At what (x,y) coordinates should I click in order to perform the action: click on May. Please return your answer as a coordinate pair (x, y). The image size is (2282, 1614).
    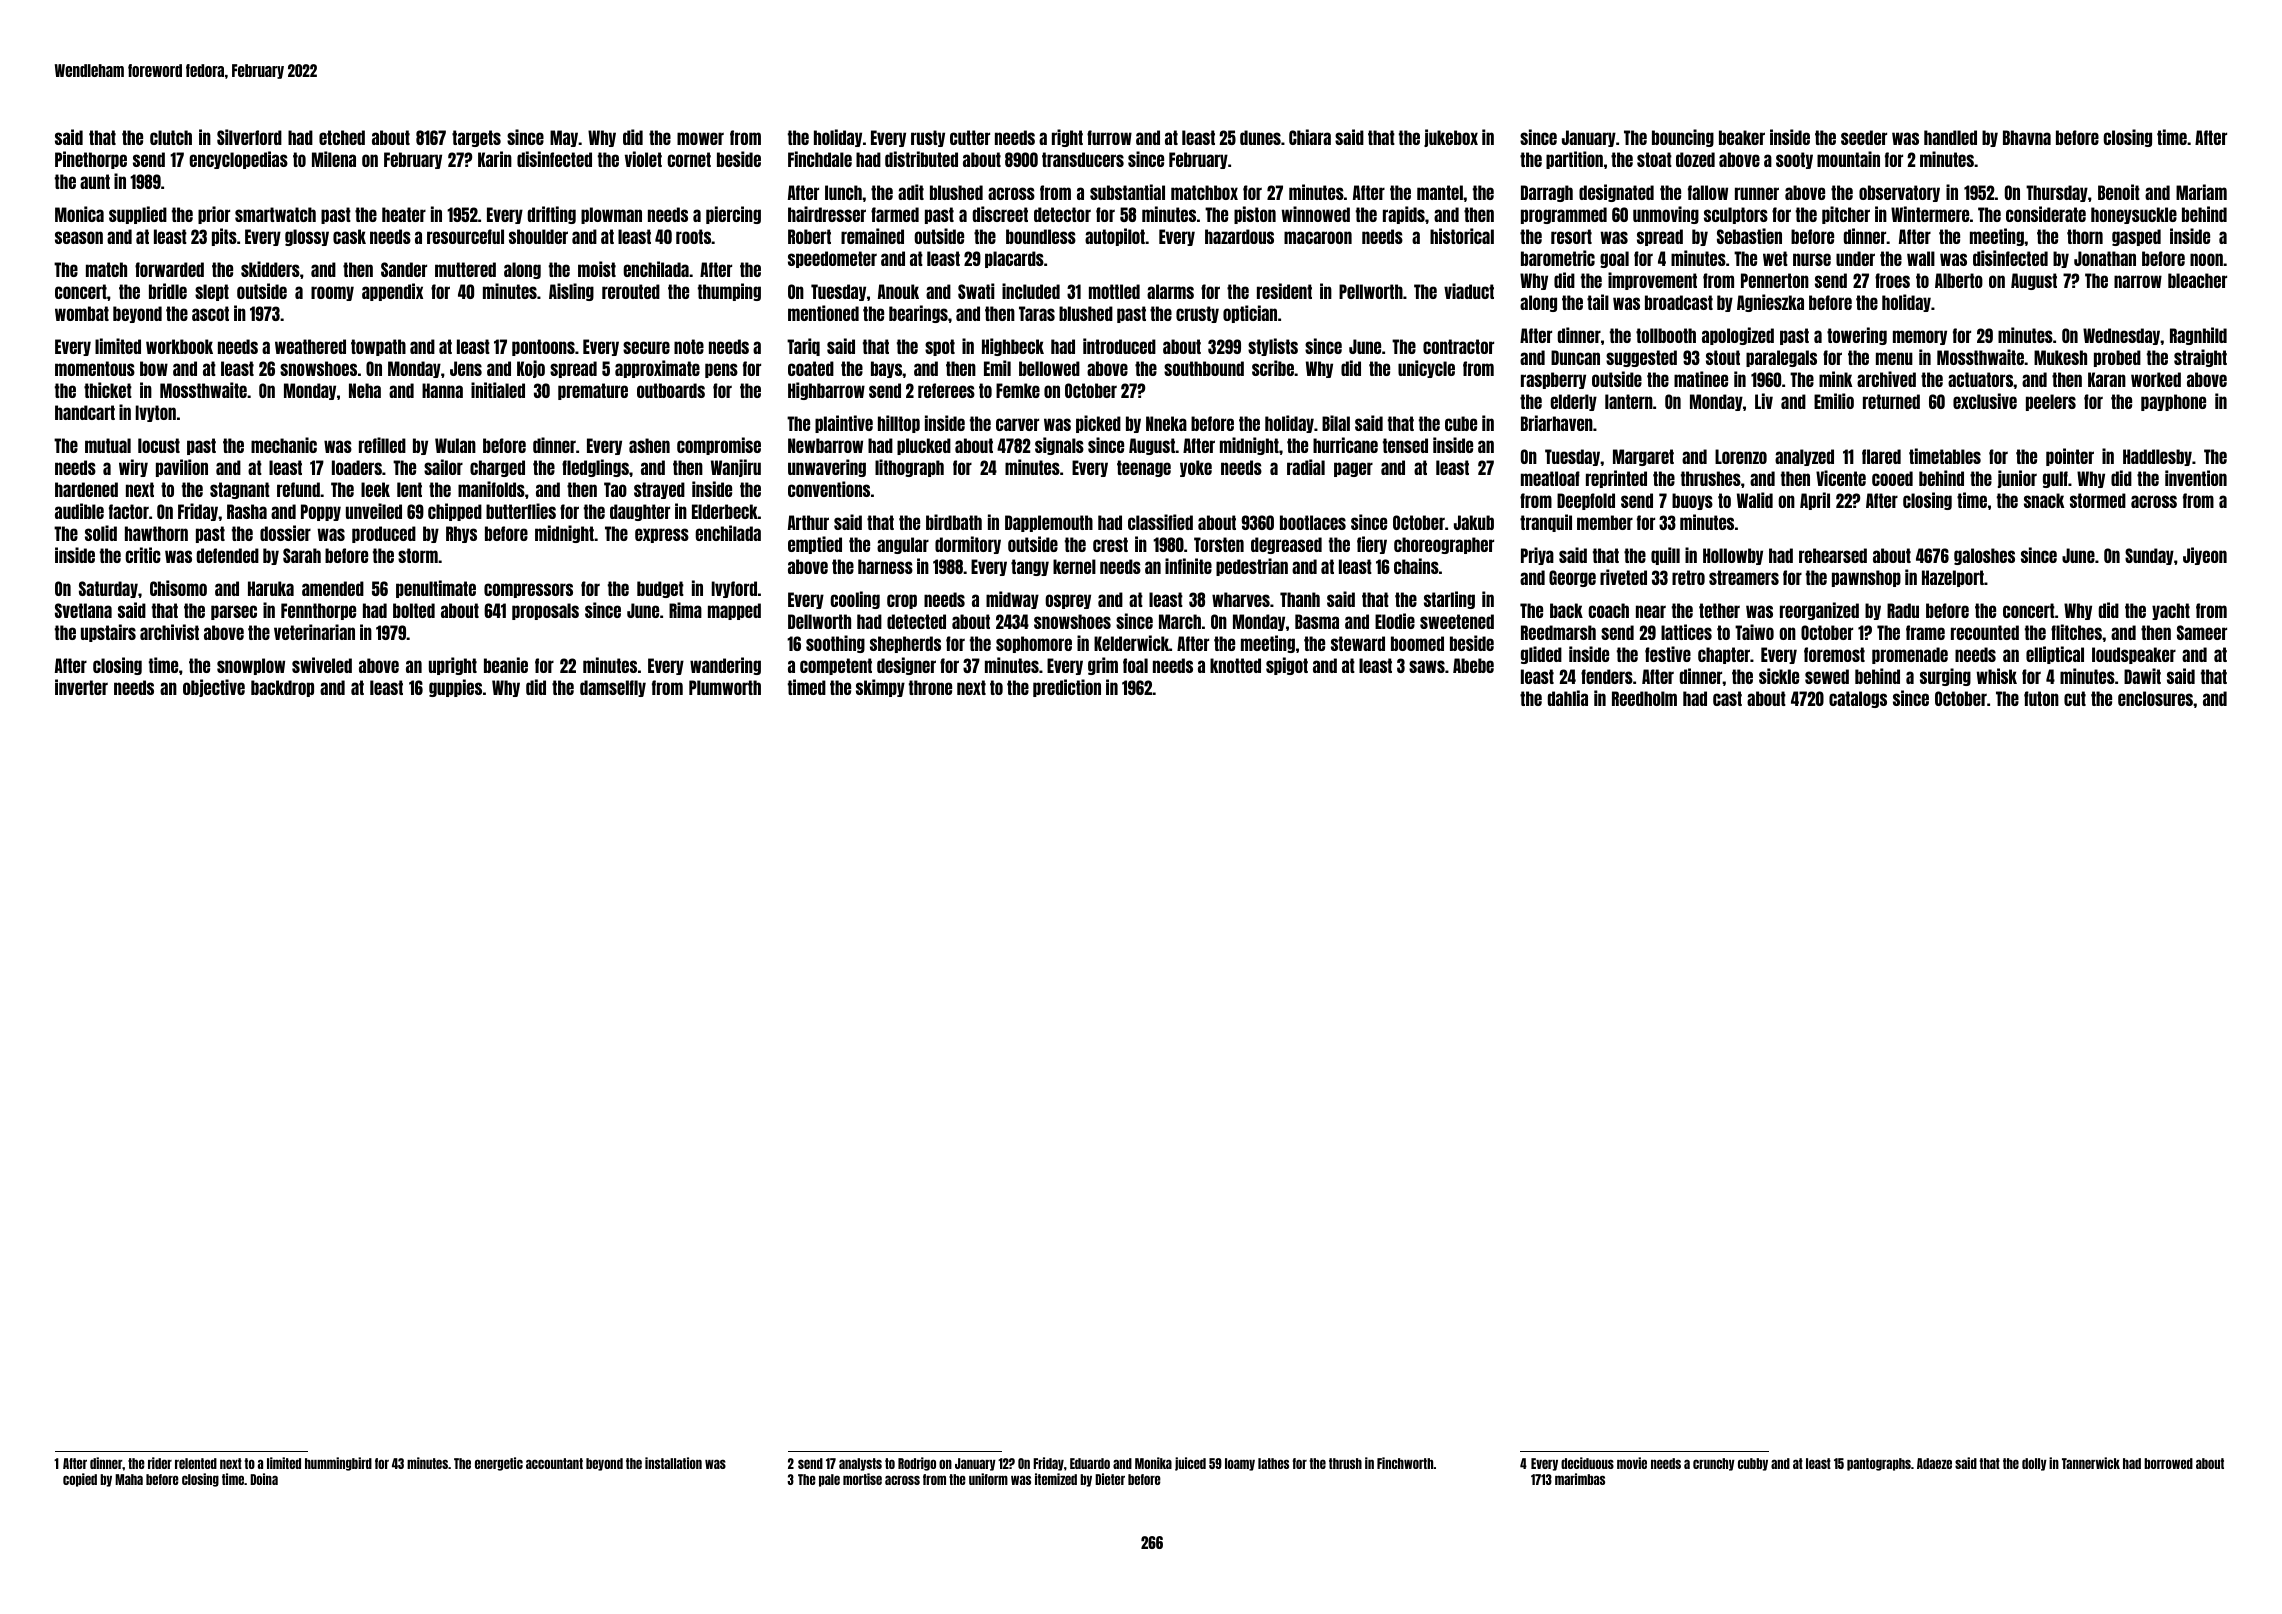
    Looking at the image, I should click on (564, 138).
